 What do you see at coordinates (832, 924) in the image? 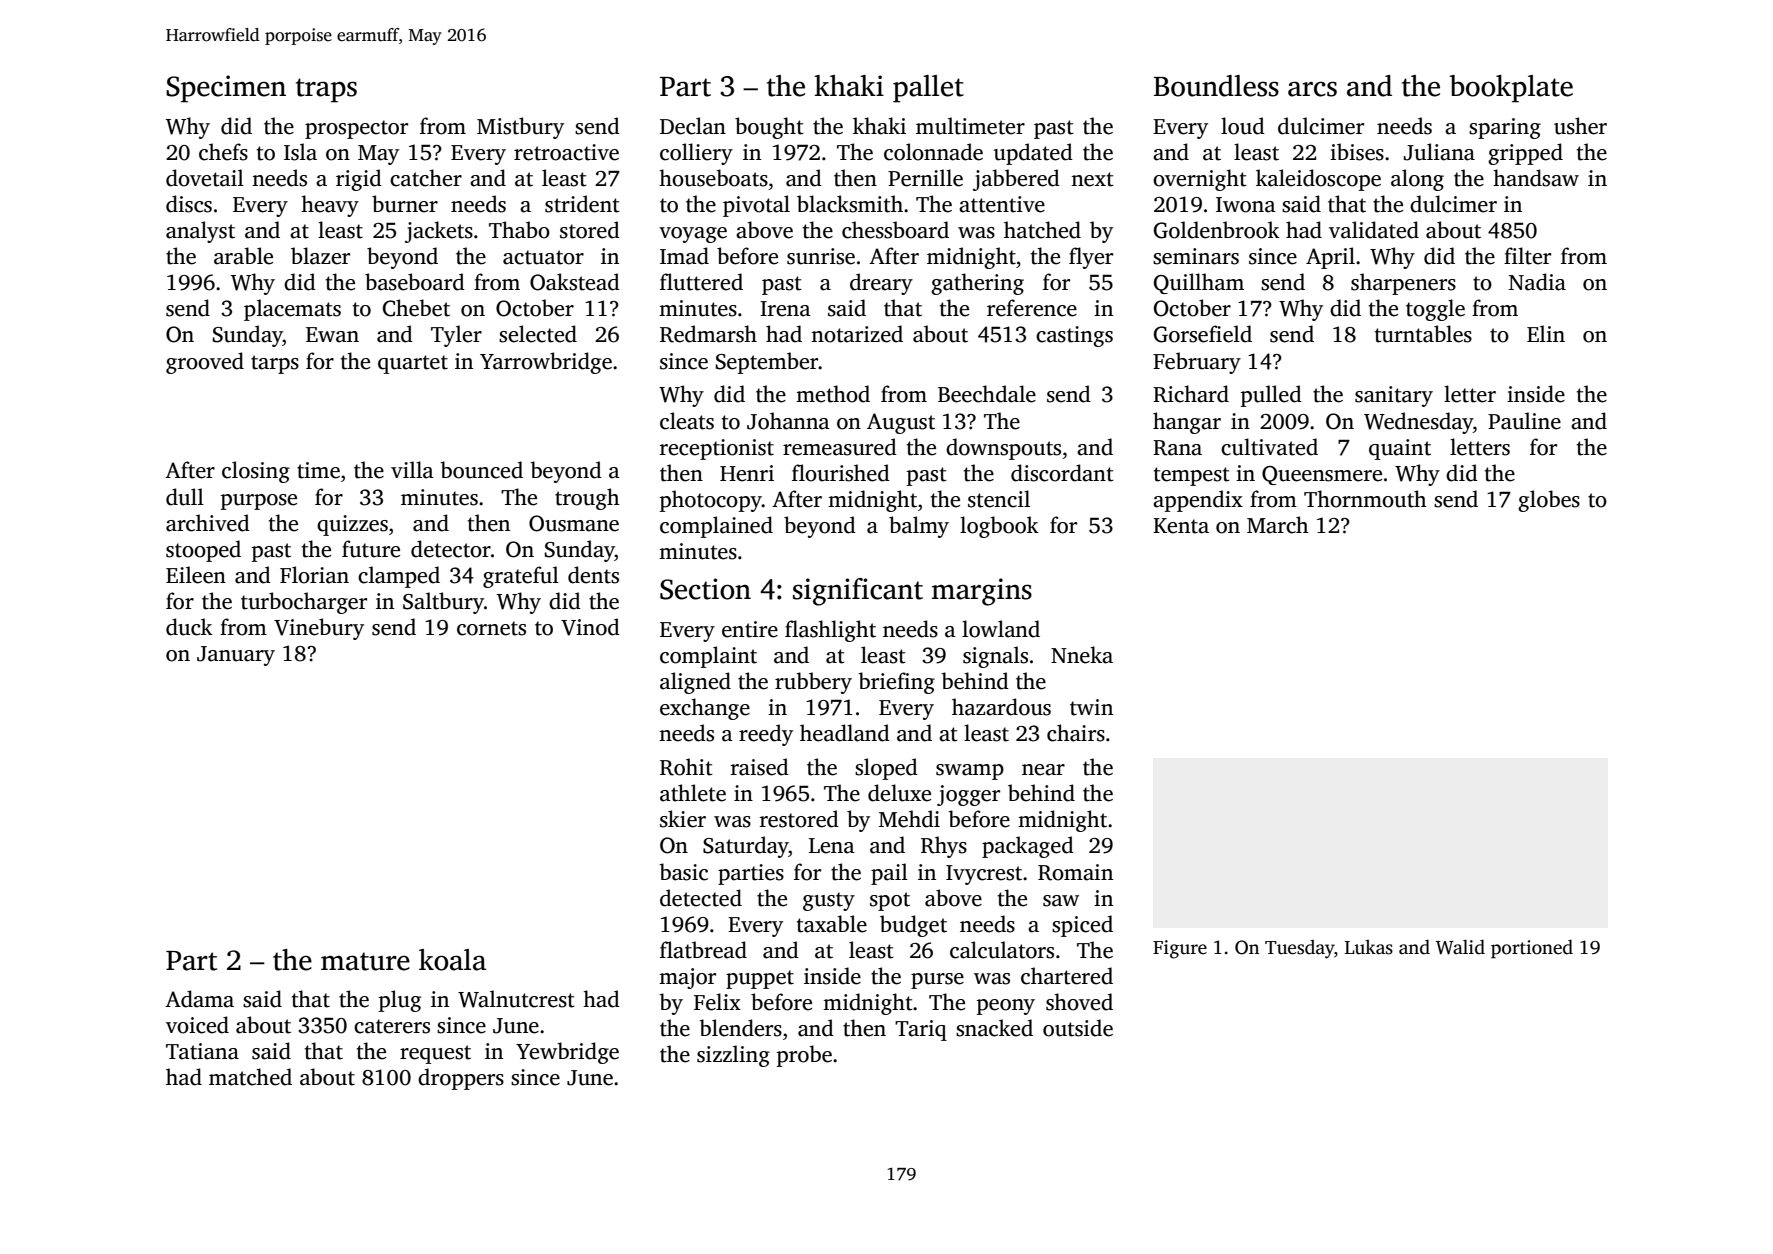
I see `taxable` at bounding box center [832, 924].
